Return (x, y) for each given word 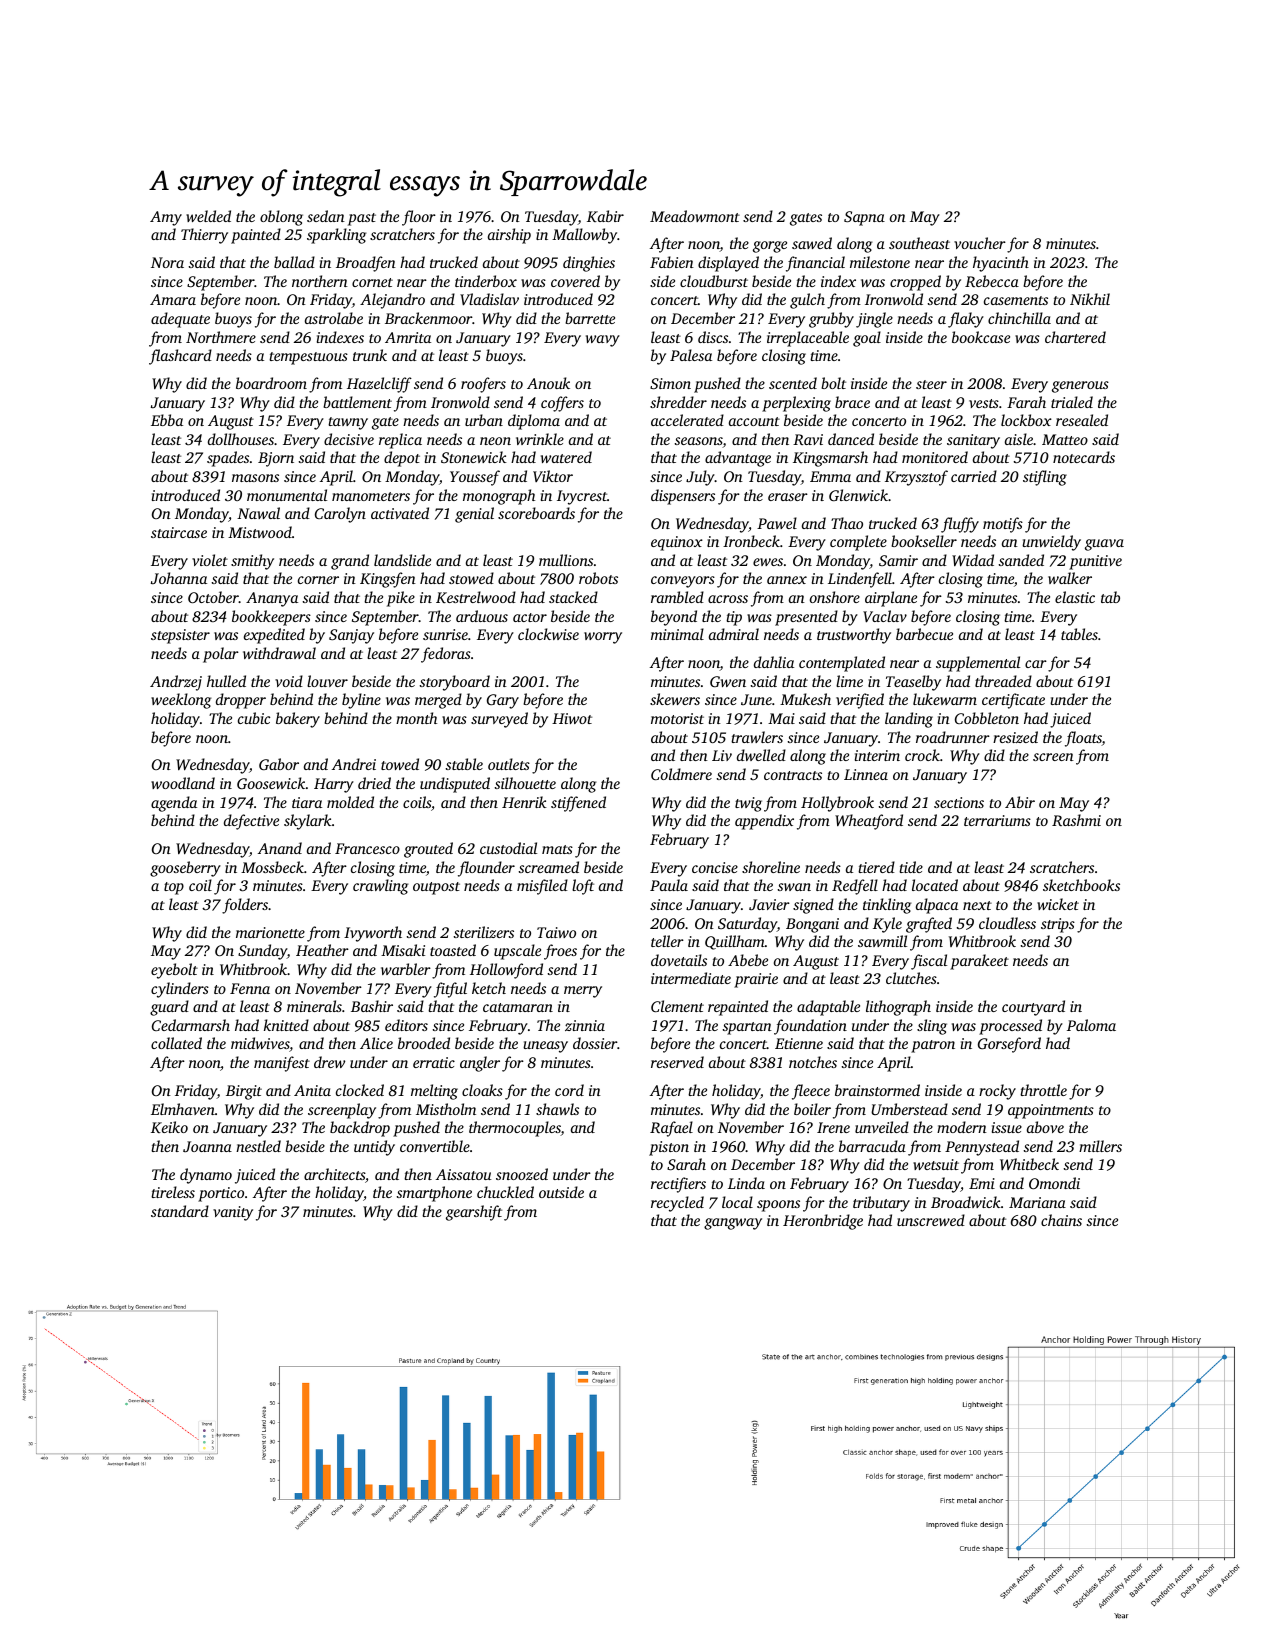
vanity (233, 1213)
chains (1061, 1220)
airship (509, 236)
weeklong (181, 701)
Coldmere (681, 774)
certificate (1013, 701)
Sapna (864, 218)
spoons (778, 1206)
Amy (166, 218)
